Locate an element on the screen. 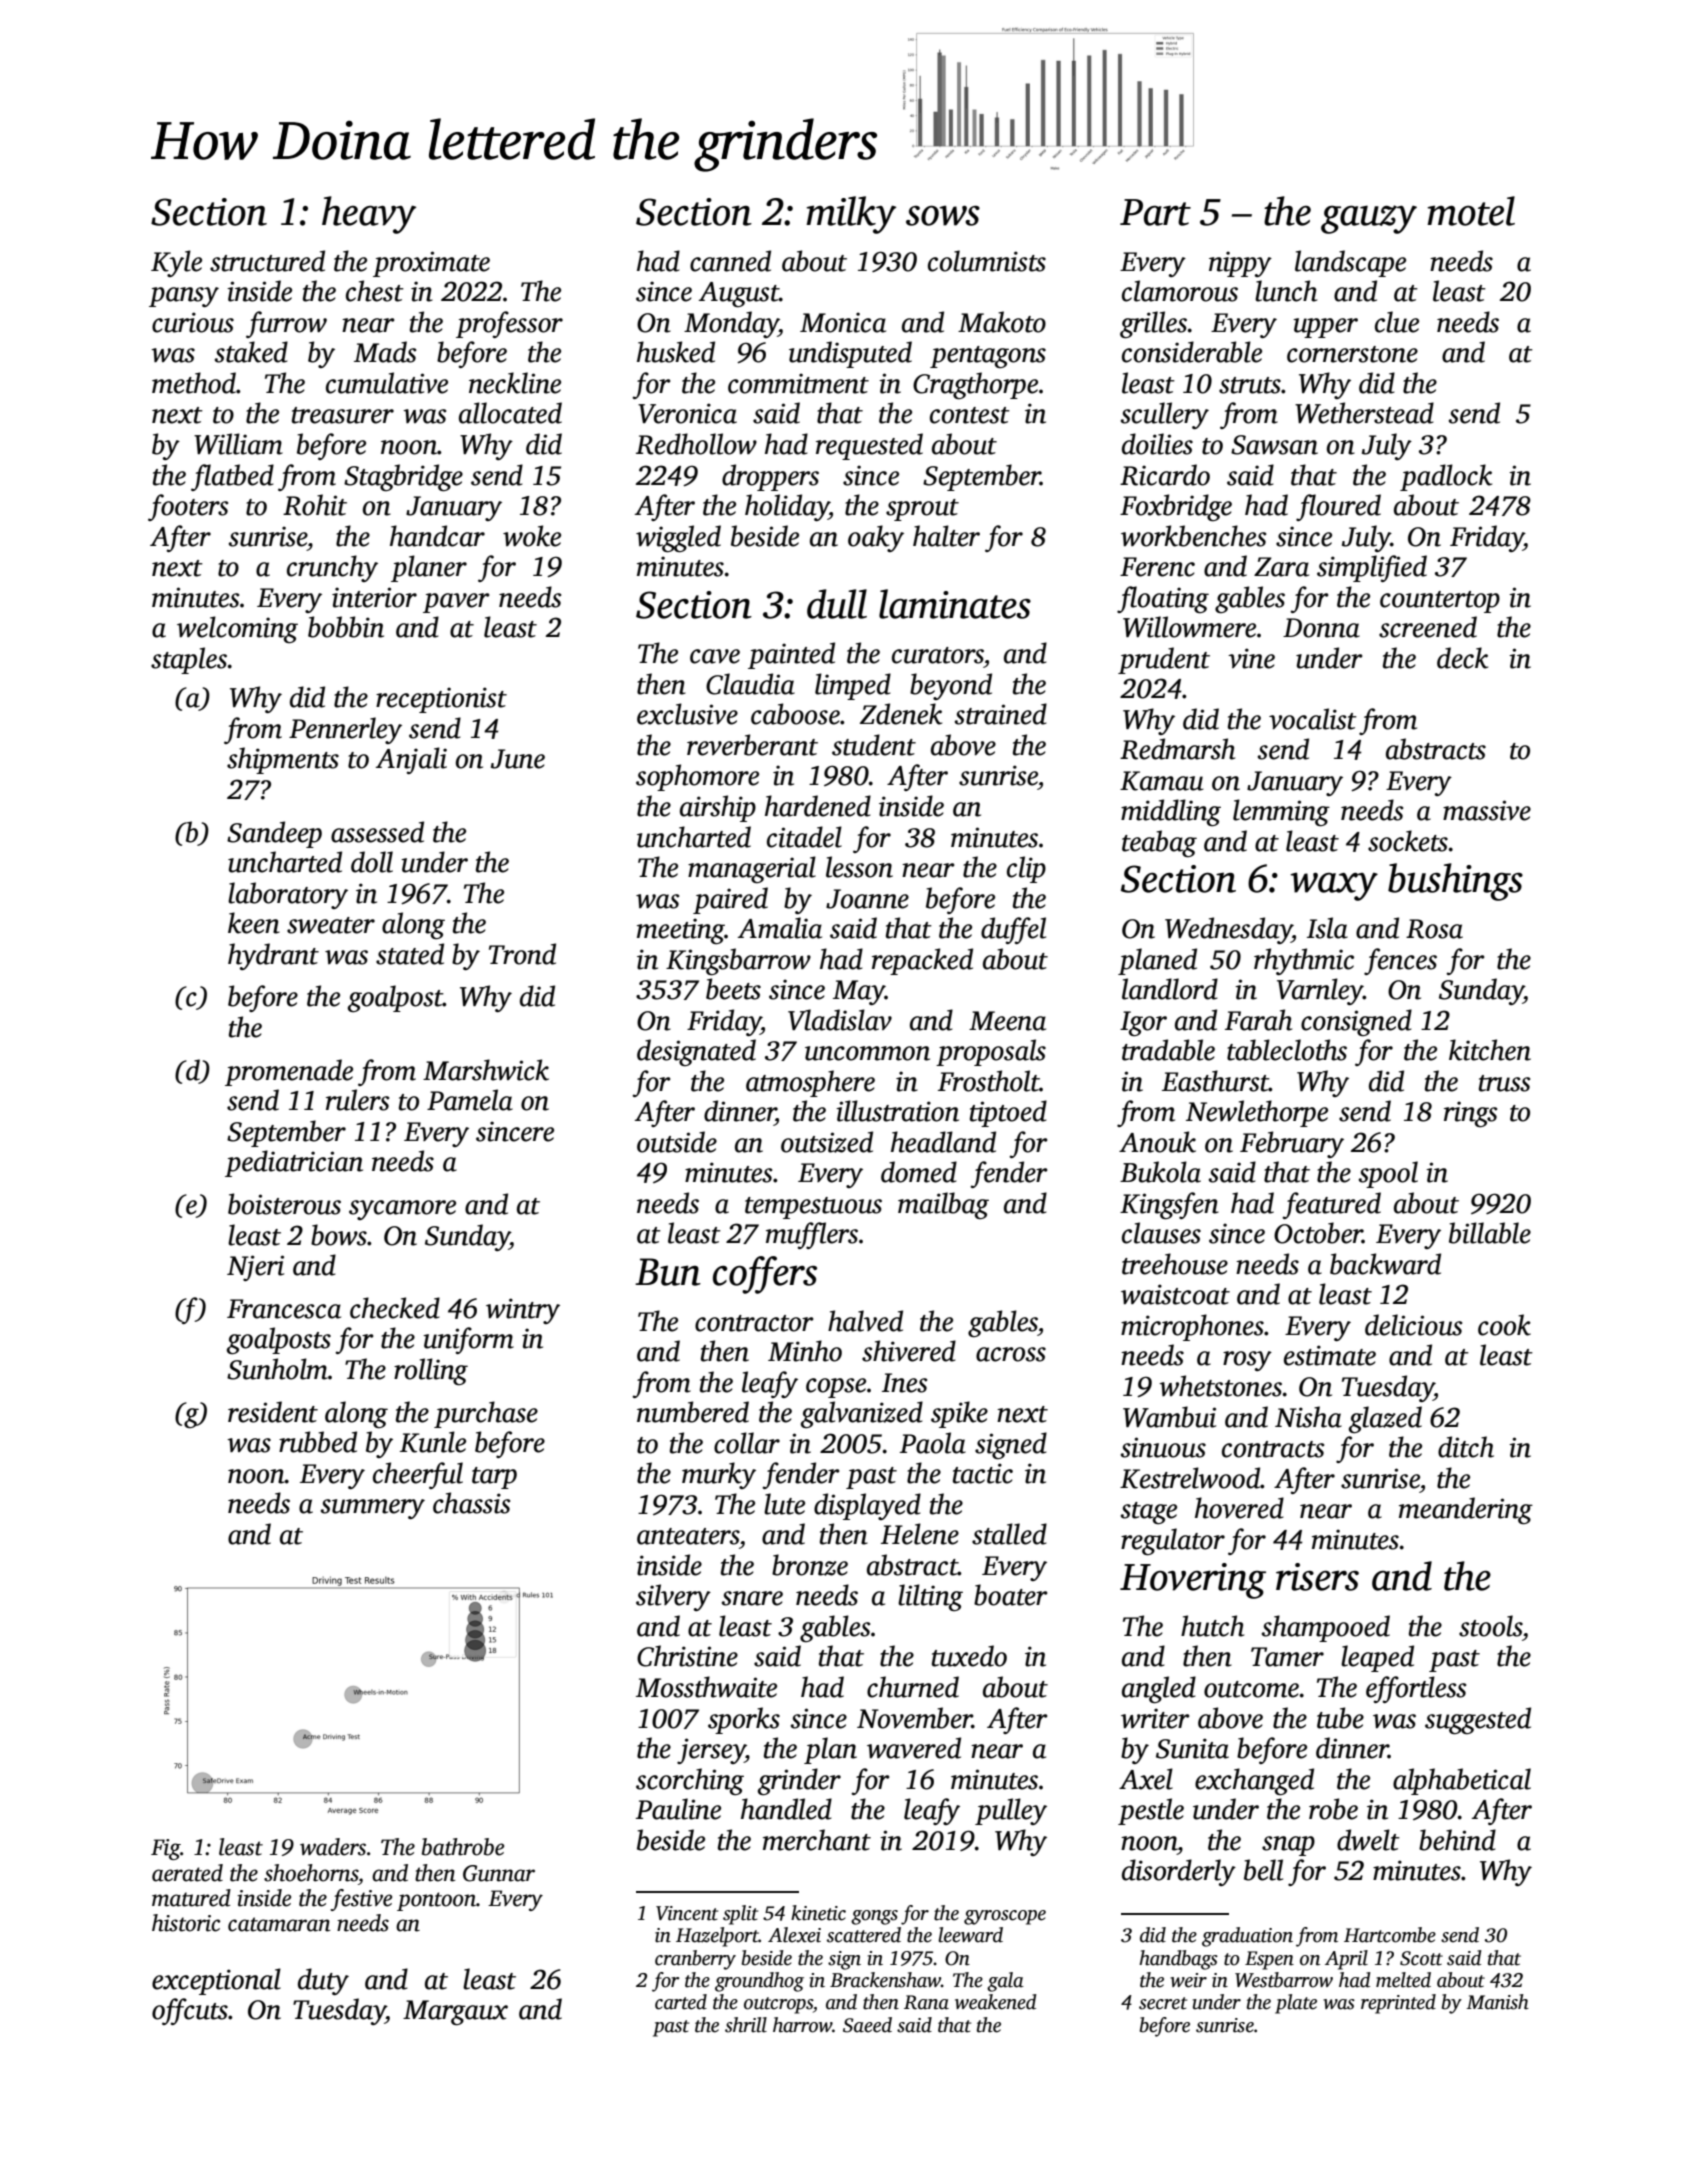  Gunnar is located at coordinates (499, 1873).
